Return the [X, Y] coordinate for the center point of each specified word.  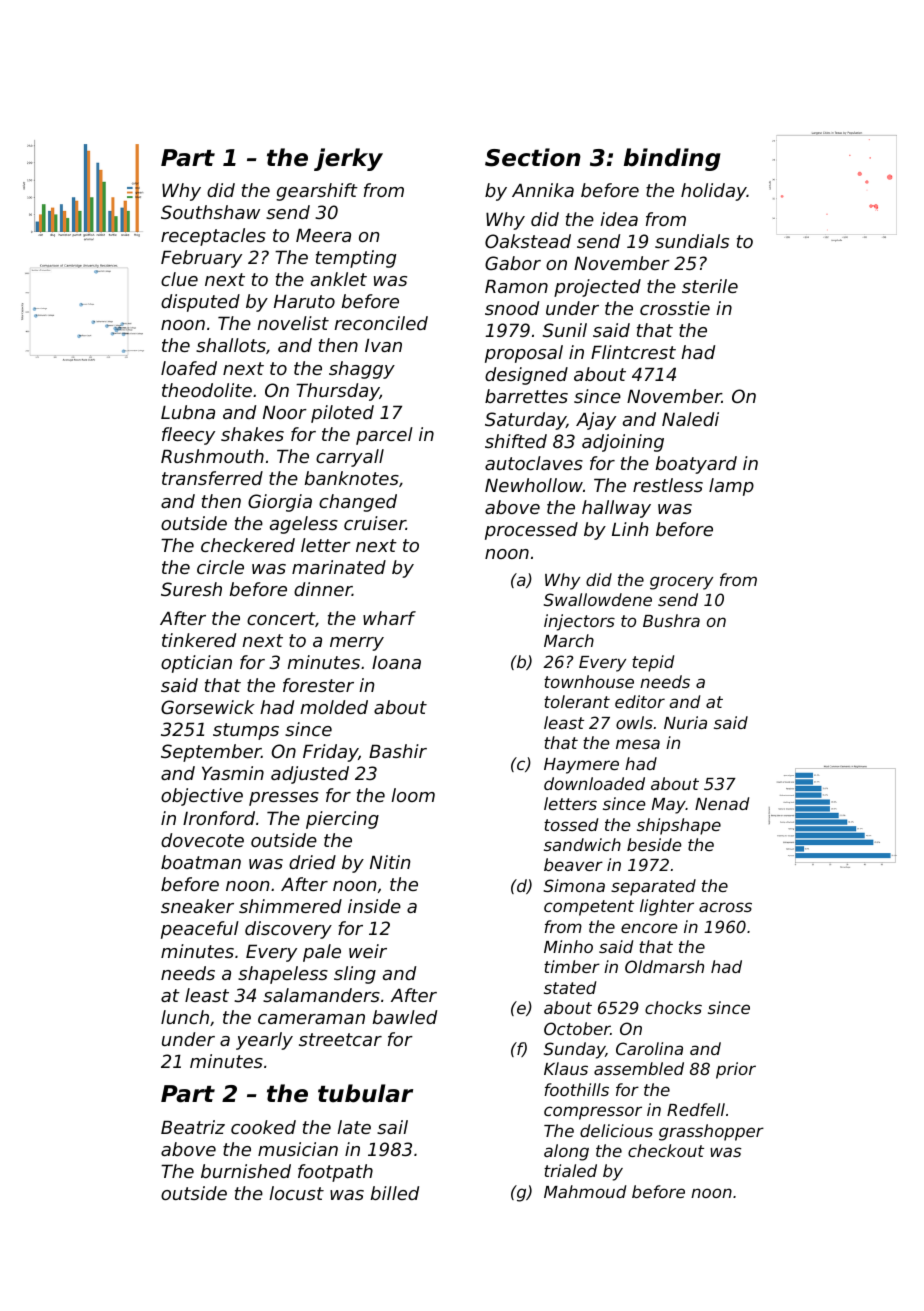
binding [672, 159]
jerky [348, 159]
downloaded [594, 783]
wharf [389, 618]
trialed [570, 1170]
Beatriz [193, 1127]
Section [533, 157]
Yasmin [233, 773]
